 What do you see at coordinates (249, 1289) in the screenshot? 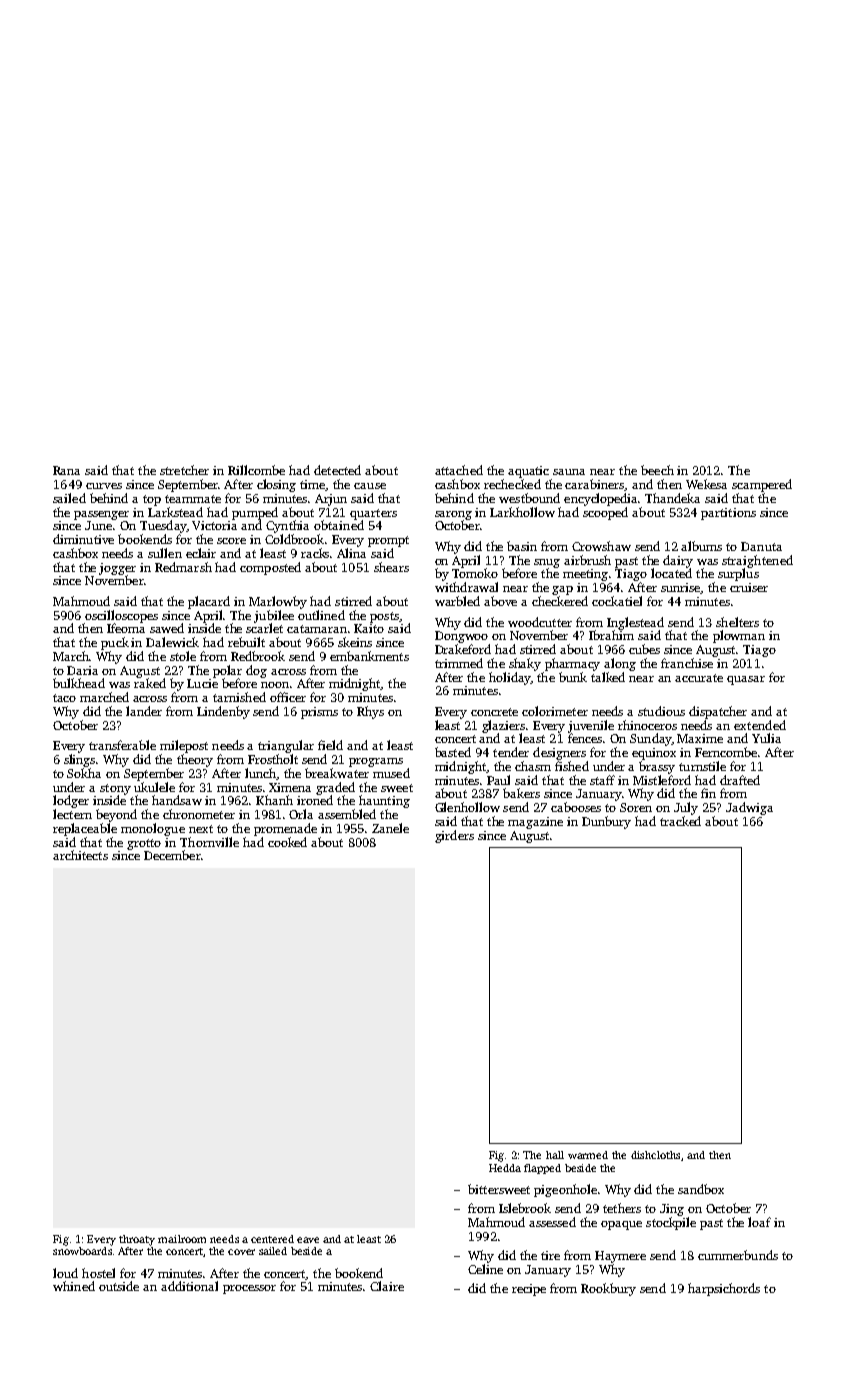
I see `processor` at bounding box center [249, 1289].
